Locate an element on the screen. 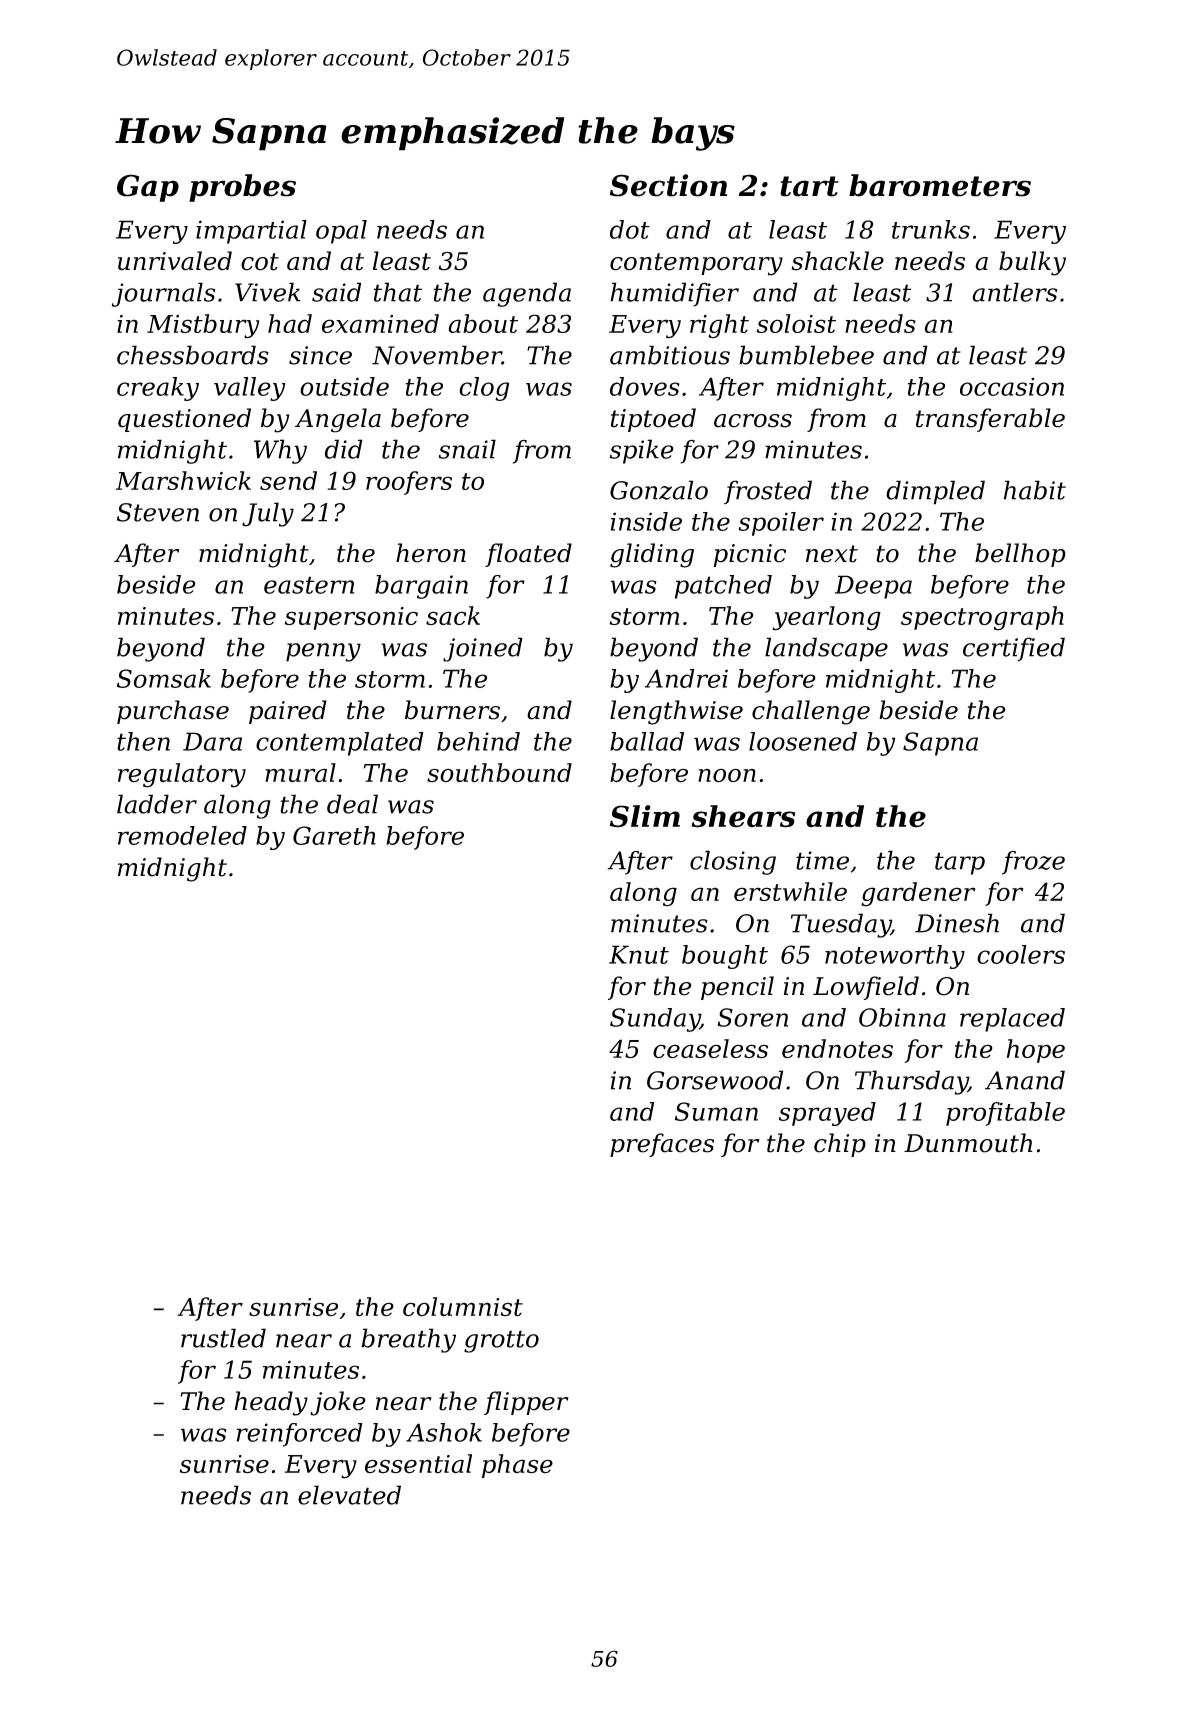 The height and width of the screenshot is (1712, 1182). barometers is located at coordinates (940, 185).
